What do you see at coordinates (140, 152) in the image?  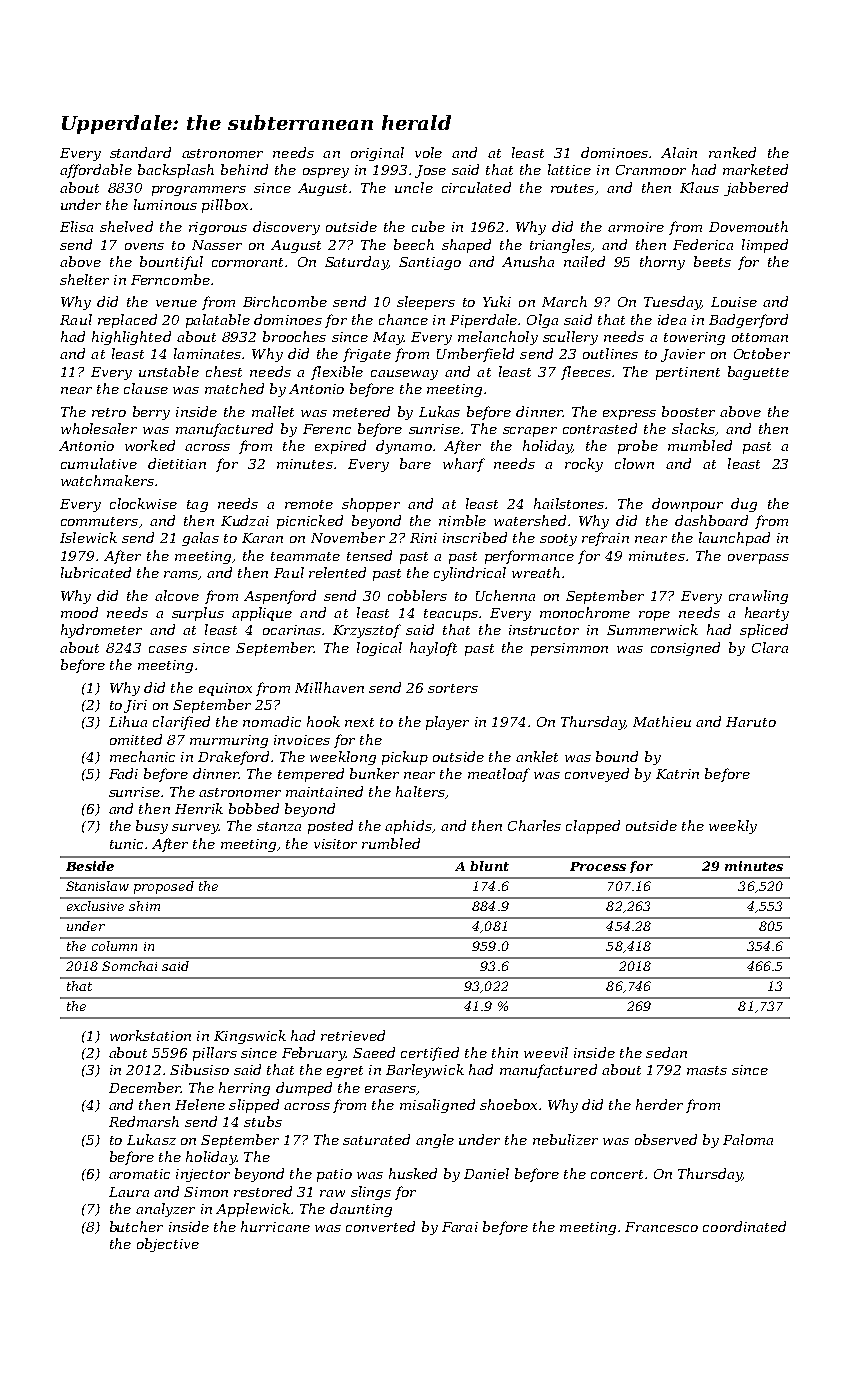 I see `standard` at bounding box center [140, 152].
